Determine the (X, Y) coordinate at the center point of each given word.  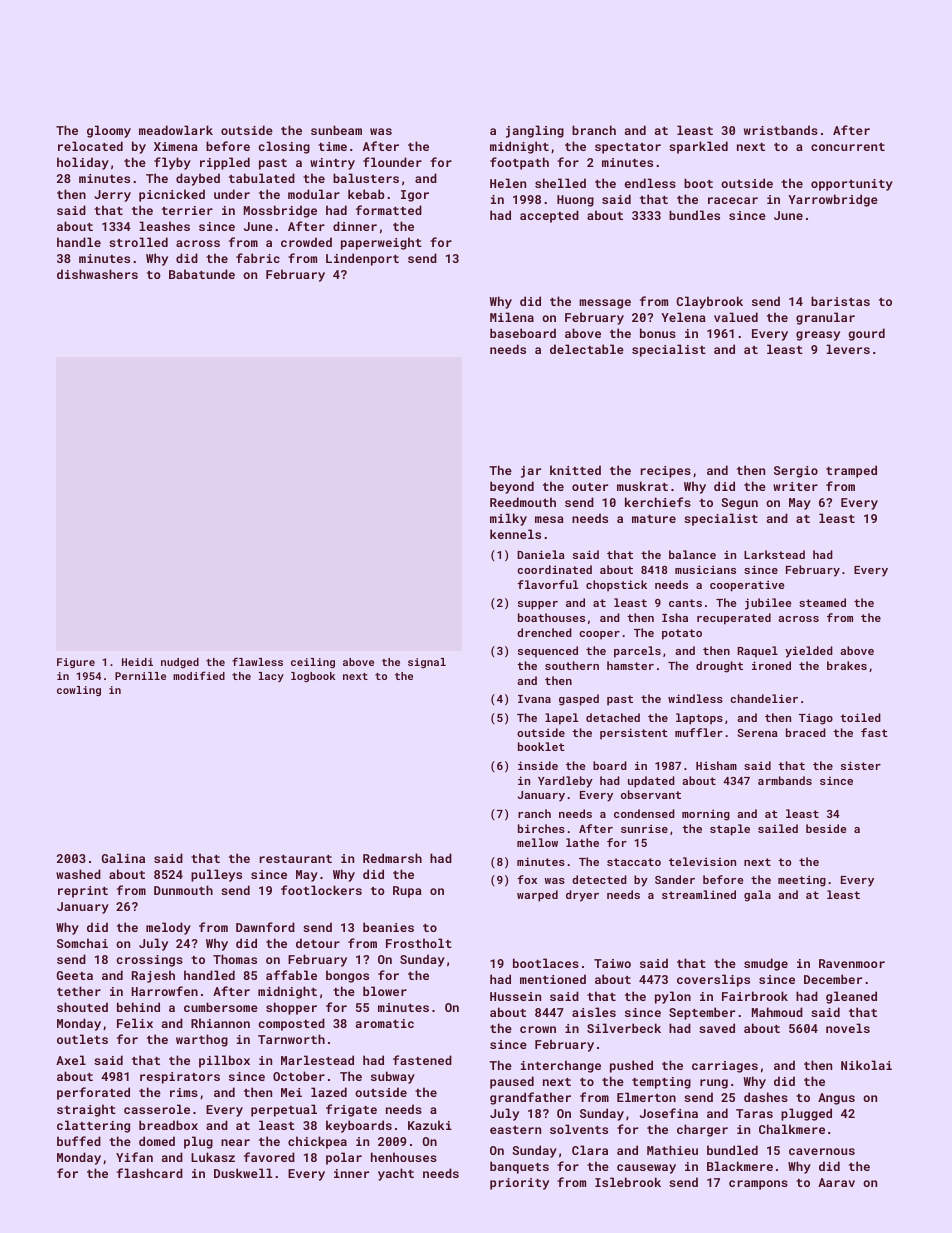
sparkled (698, 147)
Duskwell (243, 1173)
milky (508, 519)
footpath (519, 163)
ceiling (313, 663)
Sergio (796, 472)
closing (284, 147)
